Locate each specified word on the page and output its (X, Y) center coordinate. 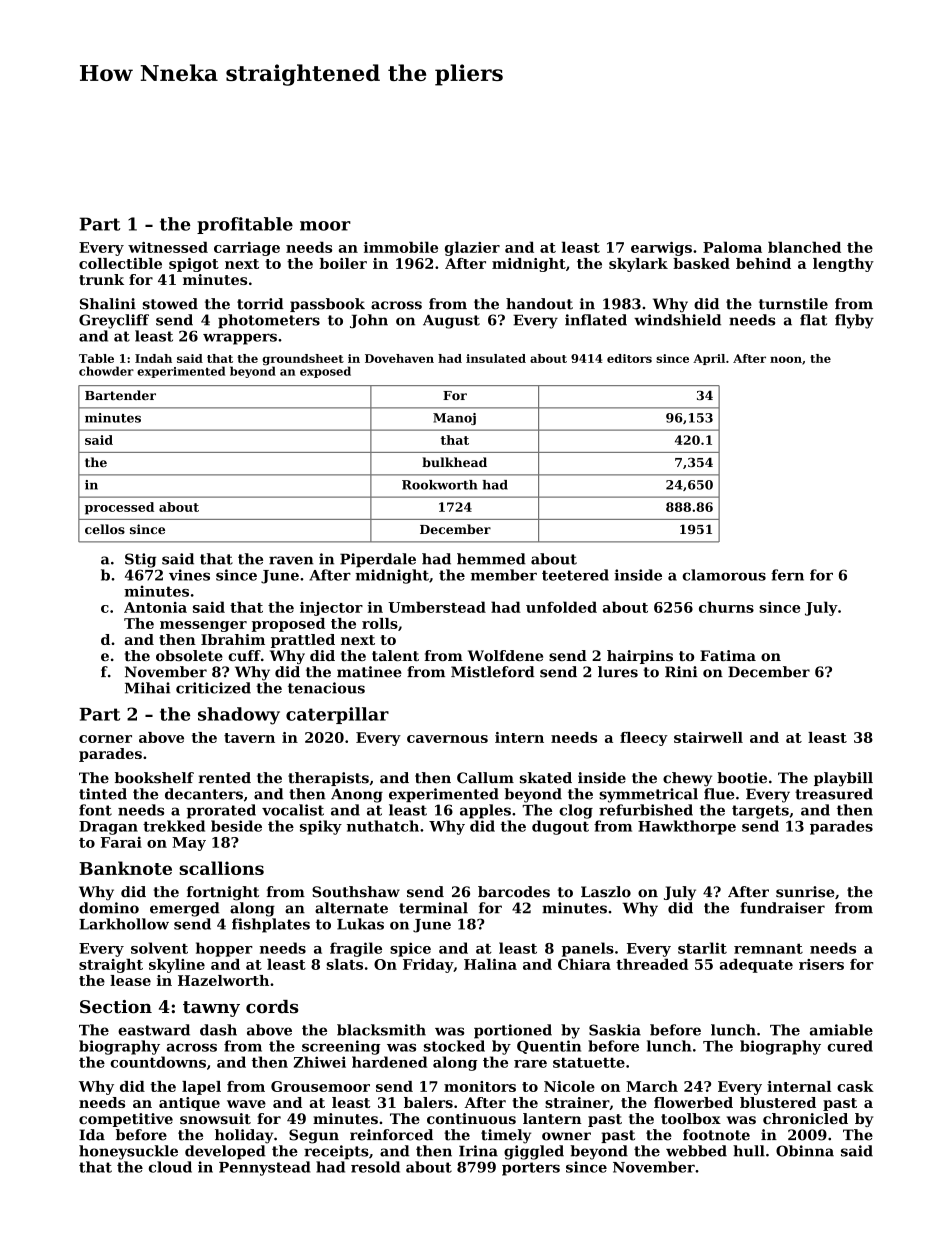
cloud (170, 1167)
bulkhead (454, 462)
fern (787, 575)
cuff (244, 655)
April (709, 359)
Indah (153, 358)
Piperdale (378, 560)
